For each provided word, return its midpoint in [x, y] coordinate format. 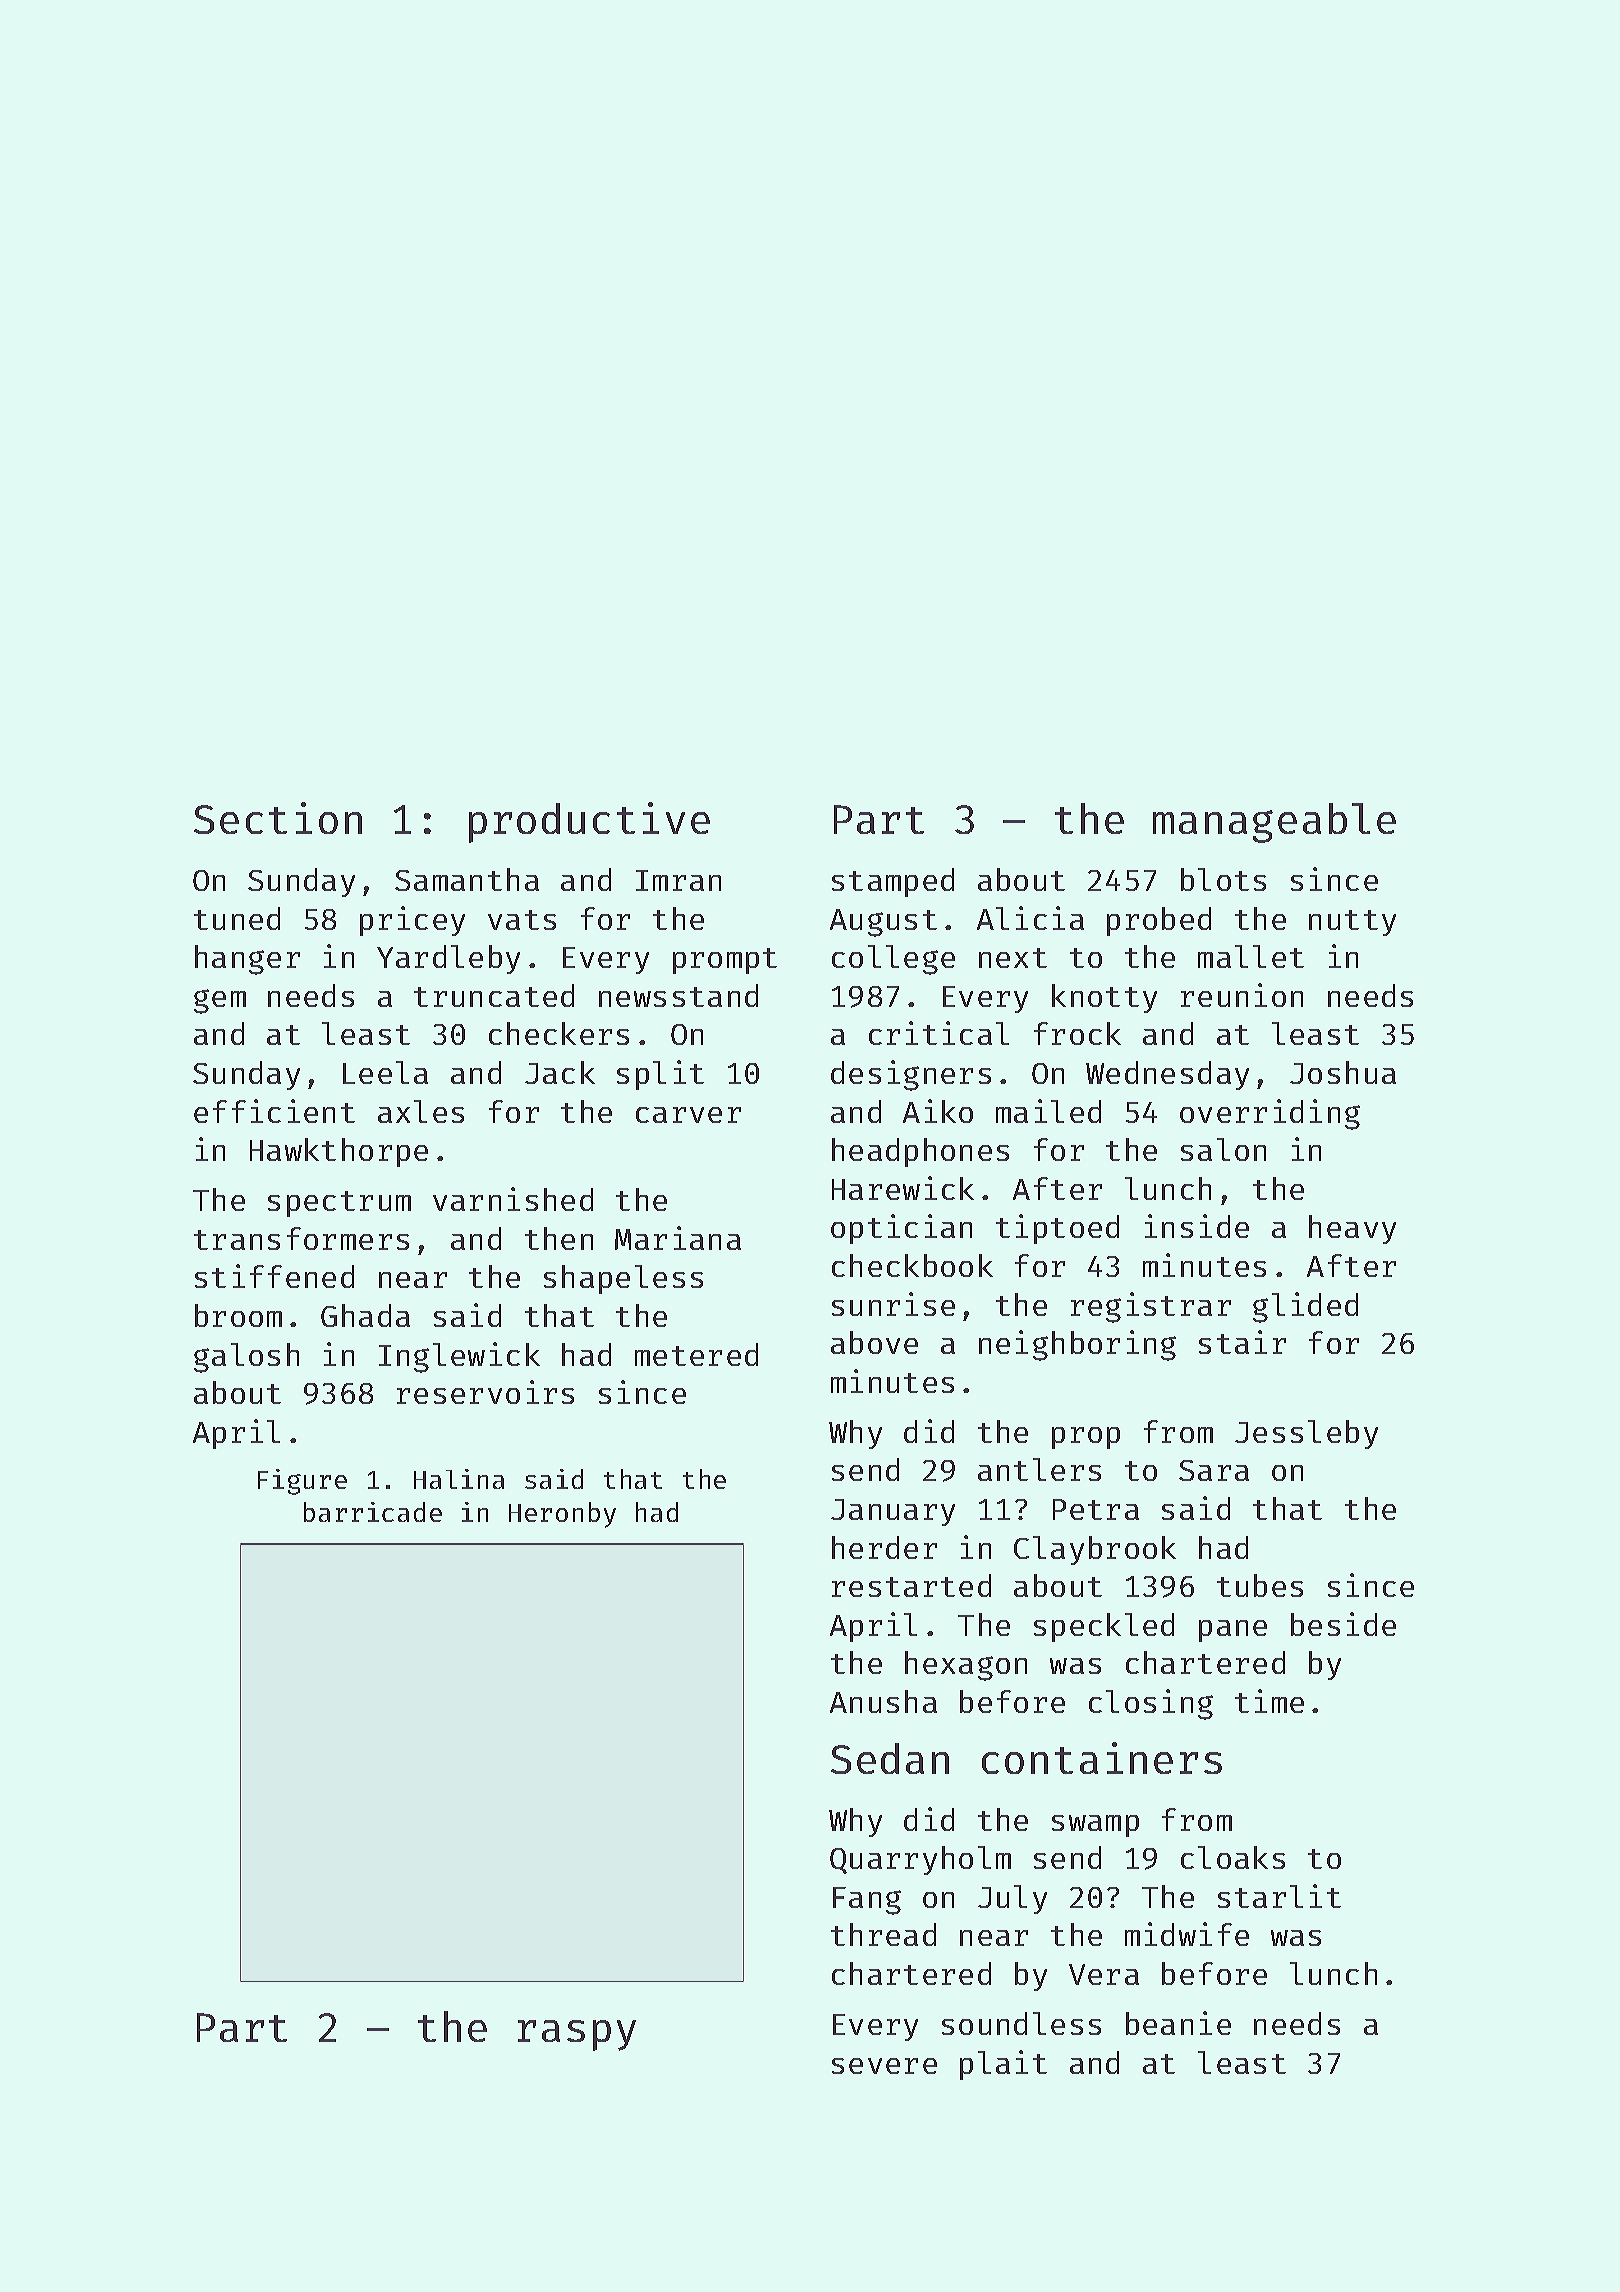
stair [1242, 1342]
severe [884, 2066]
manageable [1274, 823]
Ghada [365, 1315]
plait [1003, 2065]
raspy [577, 2035]
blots [1223, 879]
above [874, 1342]
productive [589, 822]
